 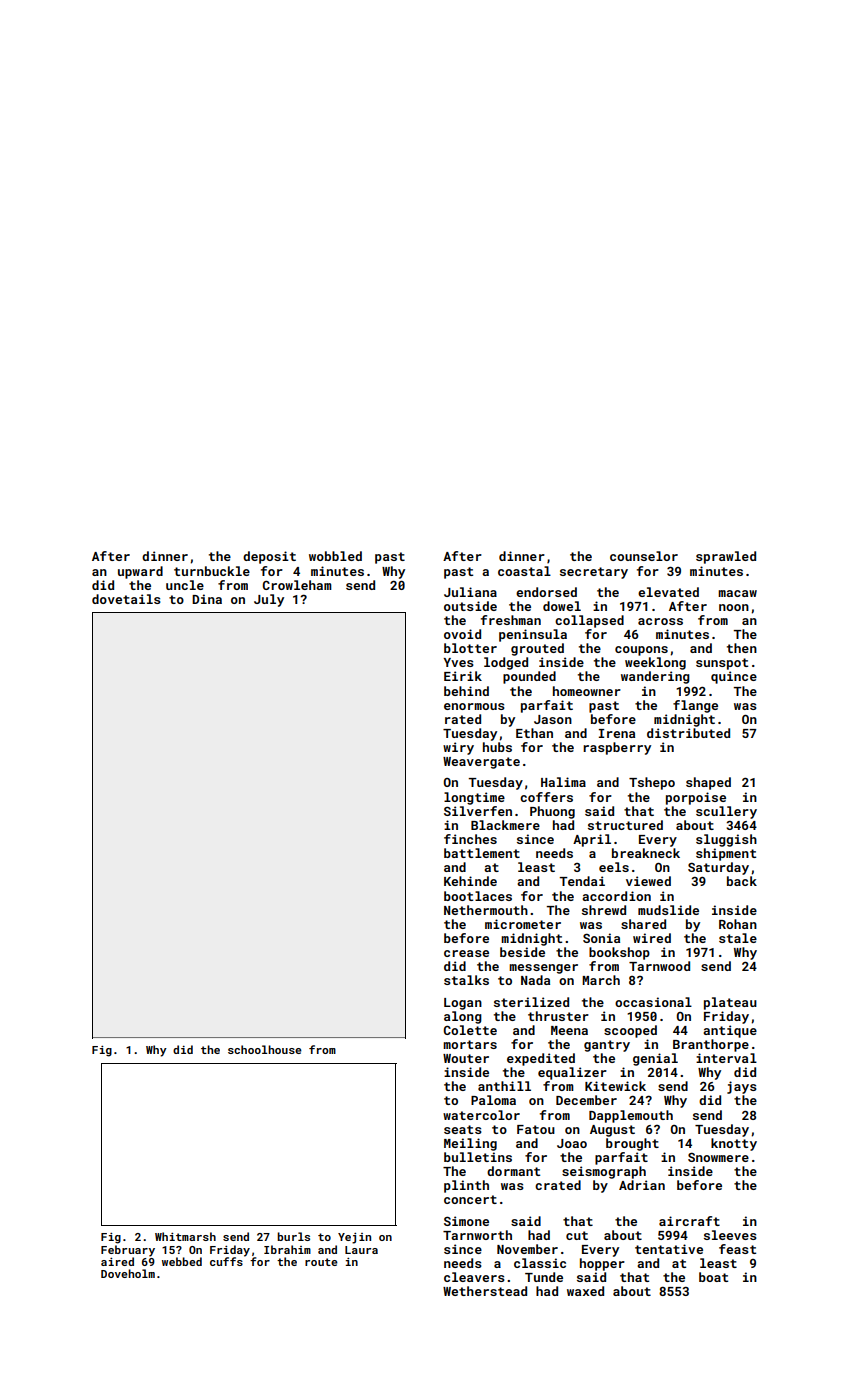 I want to click on seismograph, so click(x=604, y=1172).
